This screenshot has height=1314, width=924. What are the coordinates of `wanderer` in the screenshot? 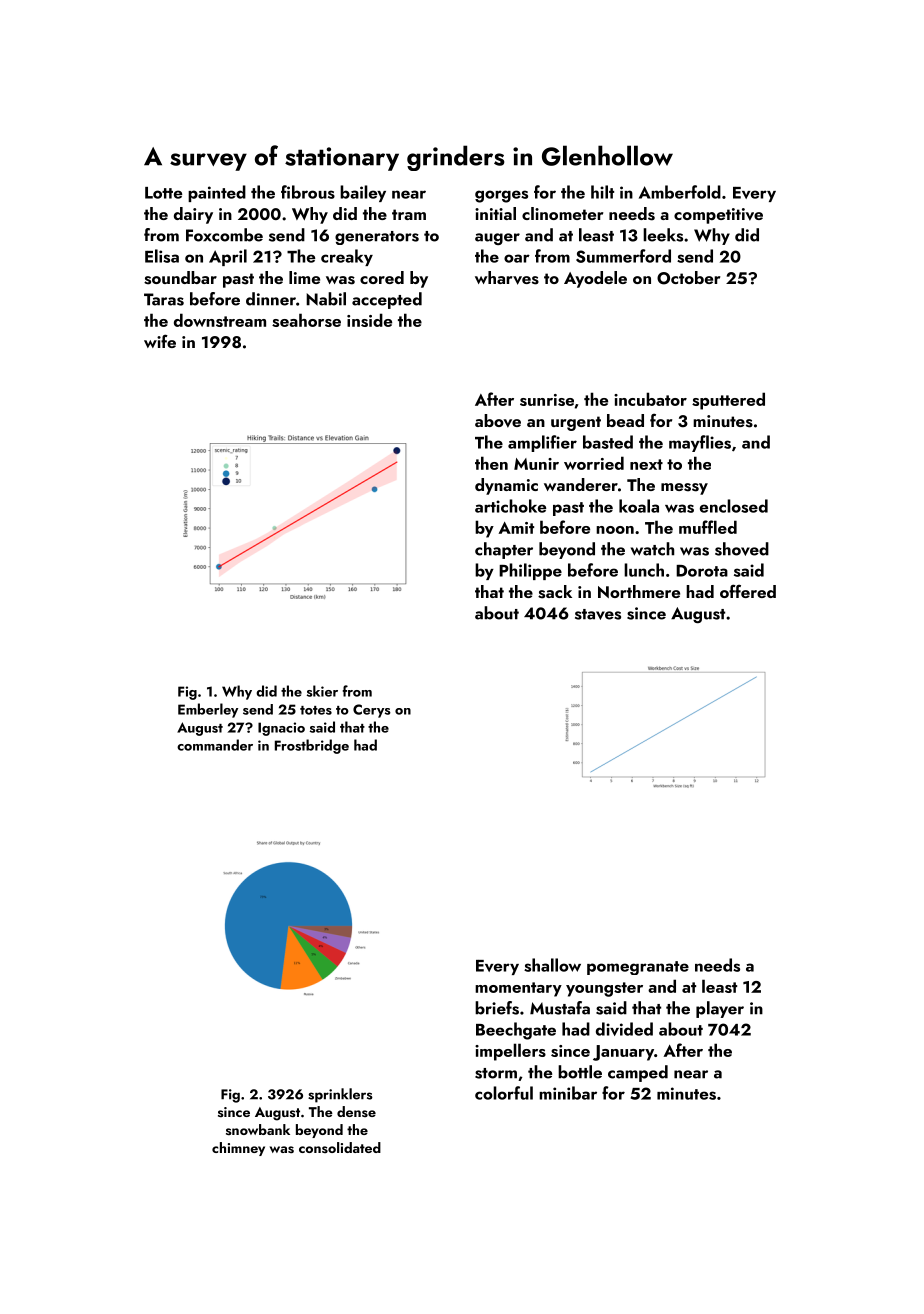 It's located at (581, 484).
